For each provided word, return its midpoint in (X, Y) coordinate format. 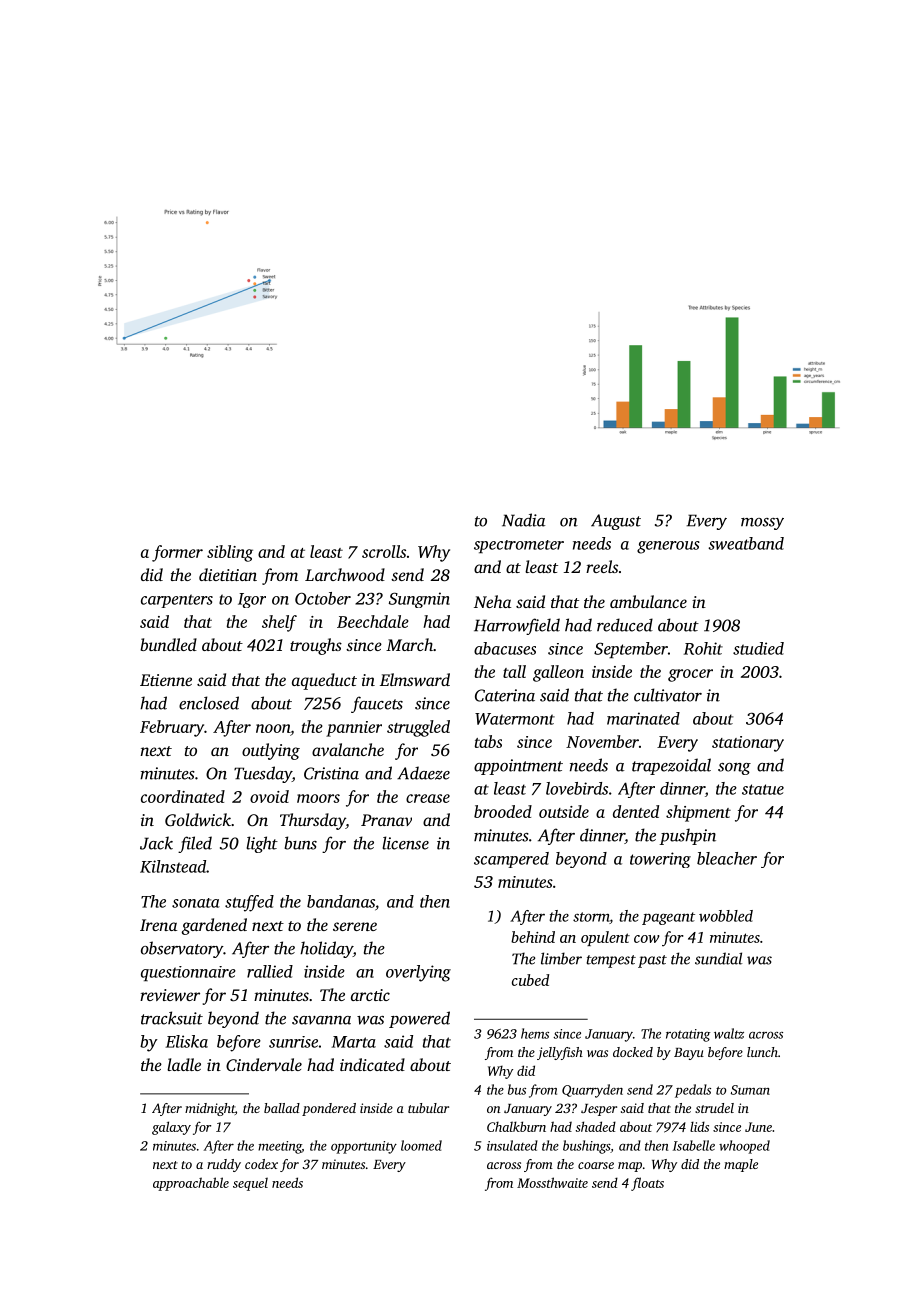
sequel (250, 1184)
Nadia (523, 520)
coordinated (183, 796)
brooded (503, 811)
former (177, 553)
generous (668, 547)
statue (763, 789)
